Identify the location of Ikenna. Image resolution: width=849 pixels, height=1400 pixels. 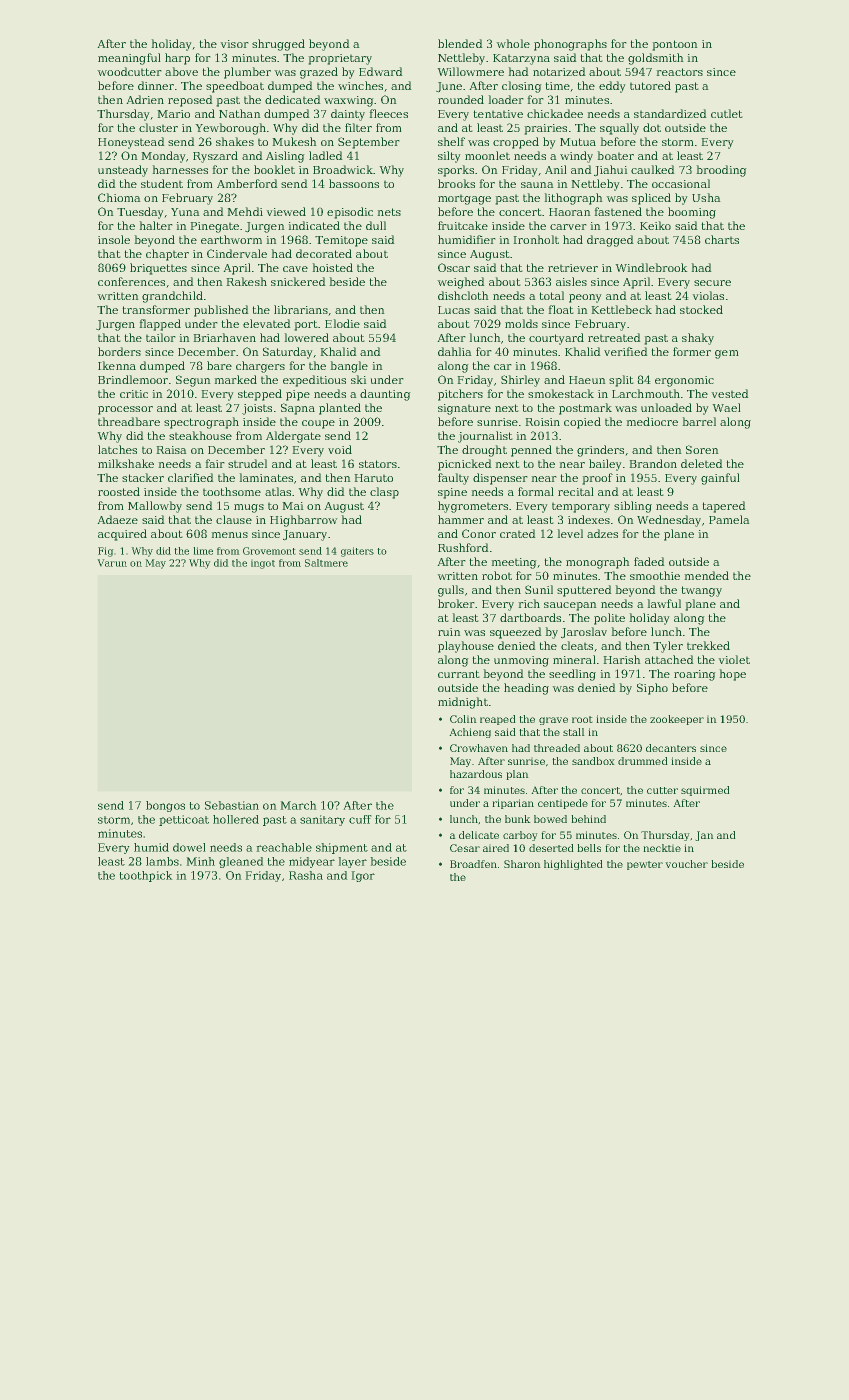
(117, 365).
